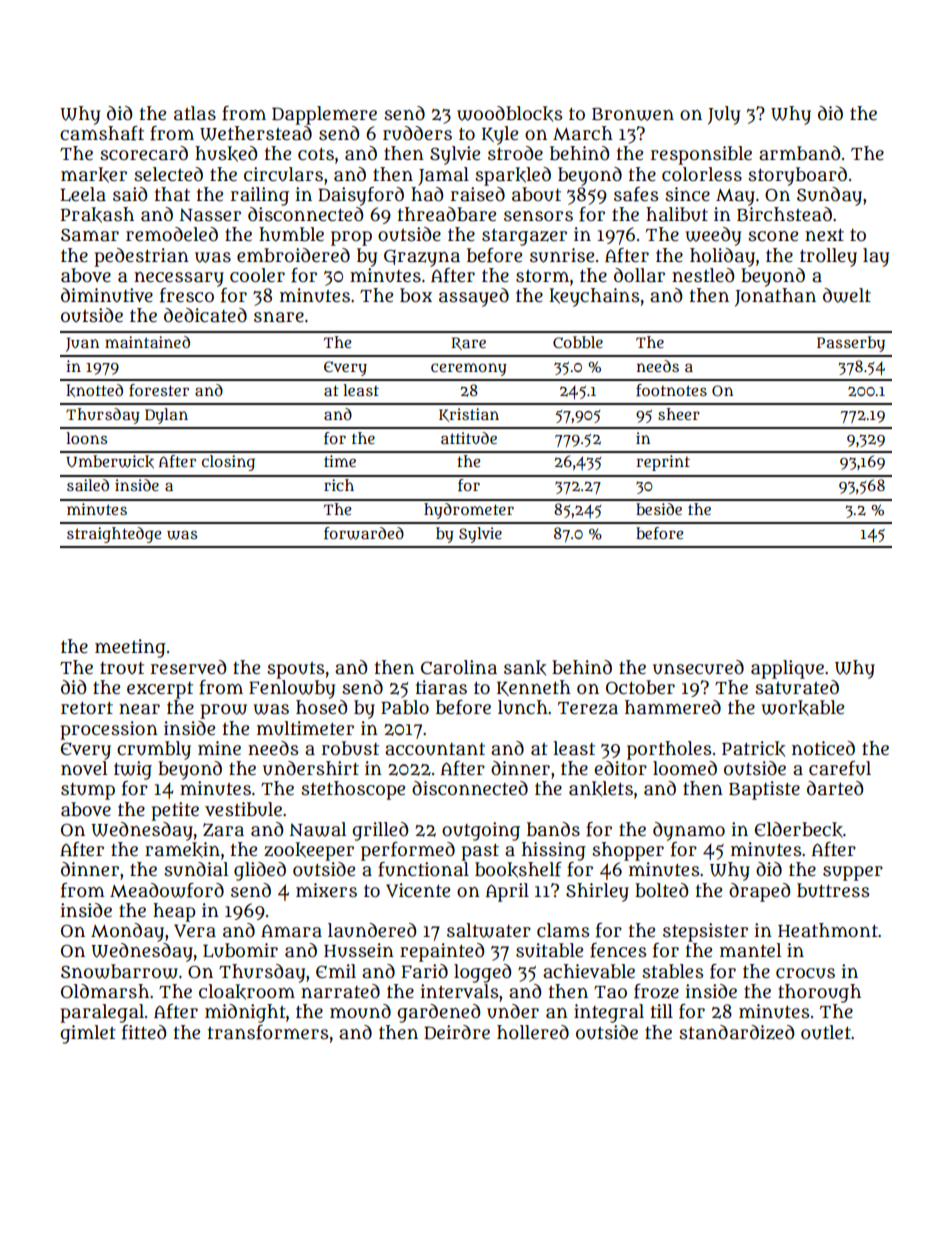  I want to click on gimlet, so click(88, 1034).
